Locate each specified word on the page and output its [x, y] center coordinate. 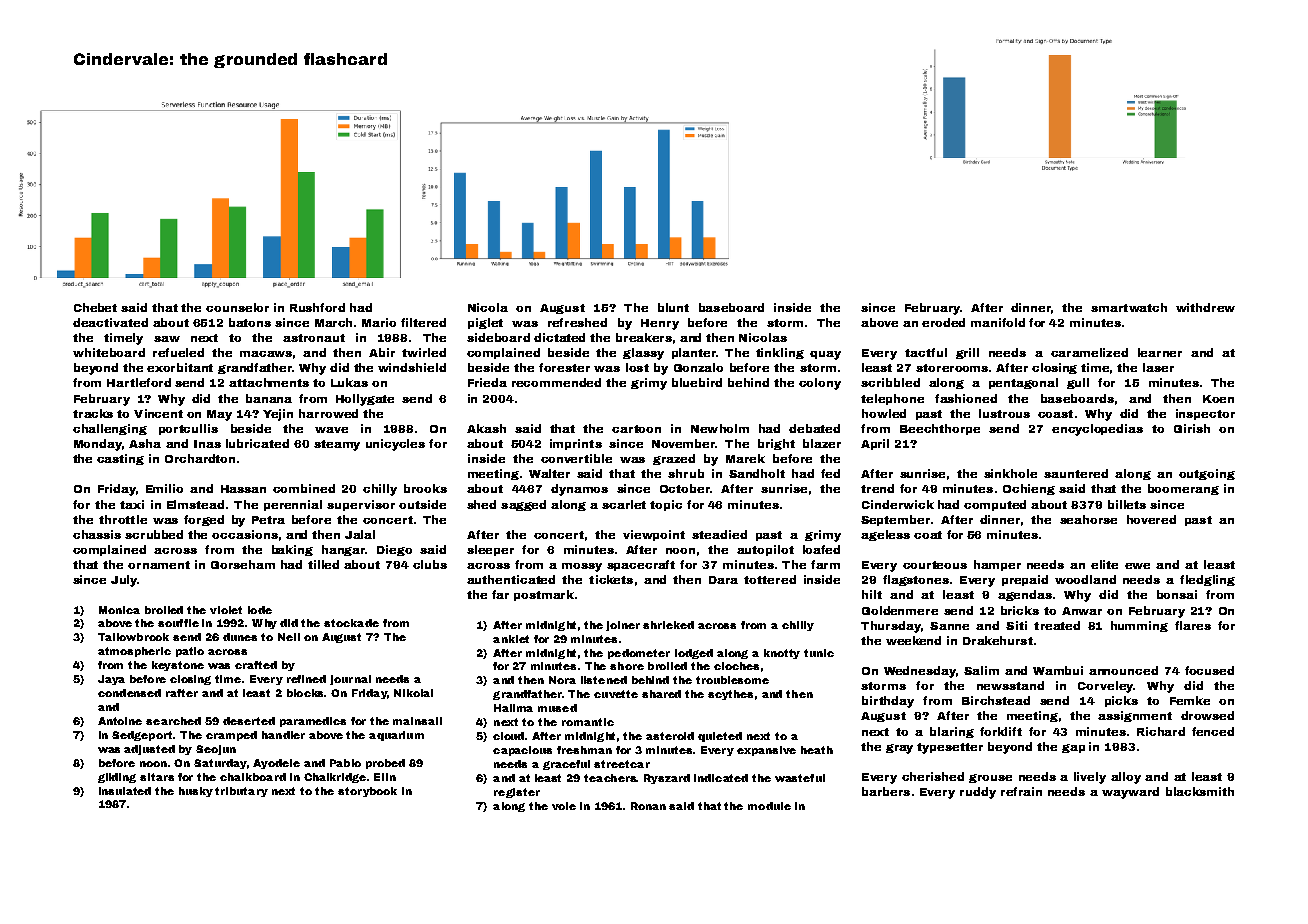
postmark [544, 595]
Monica [119, 610]
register [517, 793]
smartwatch [1129, 307]
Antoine [120, 721]
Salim [981, 670]
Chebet [95, 307]
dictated [559, 337]
